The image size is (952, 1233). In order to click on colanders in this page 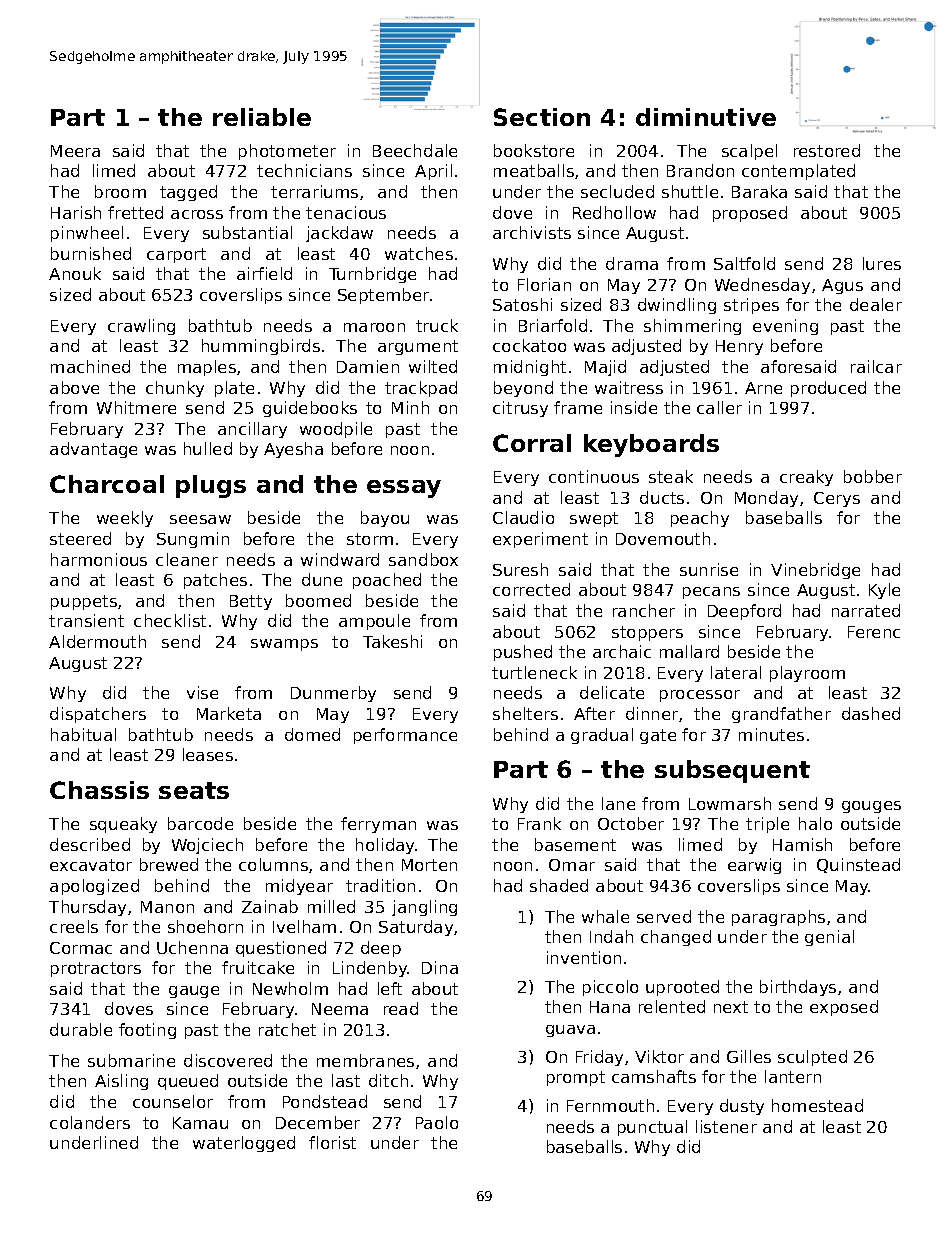, I will do `click(90, 1122)`.
